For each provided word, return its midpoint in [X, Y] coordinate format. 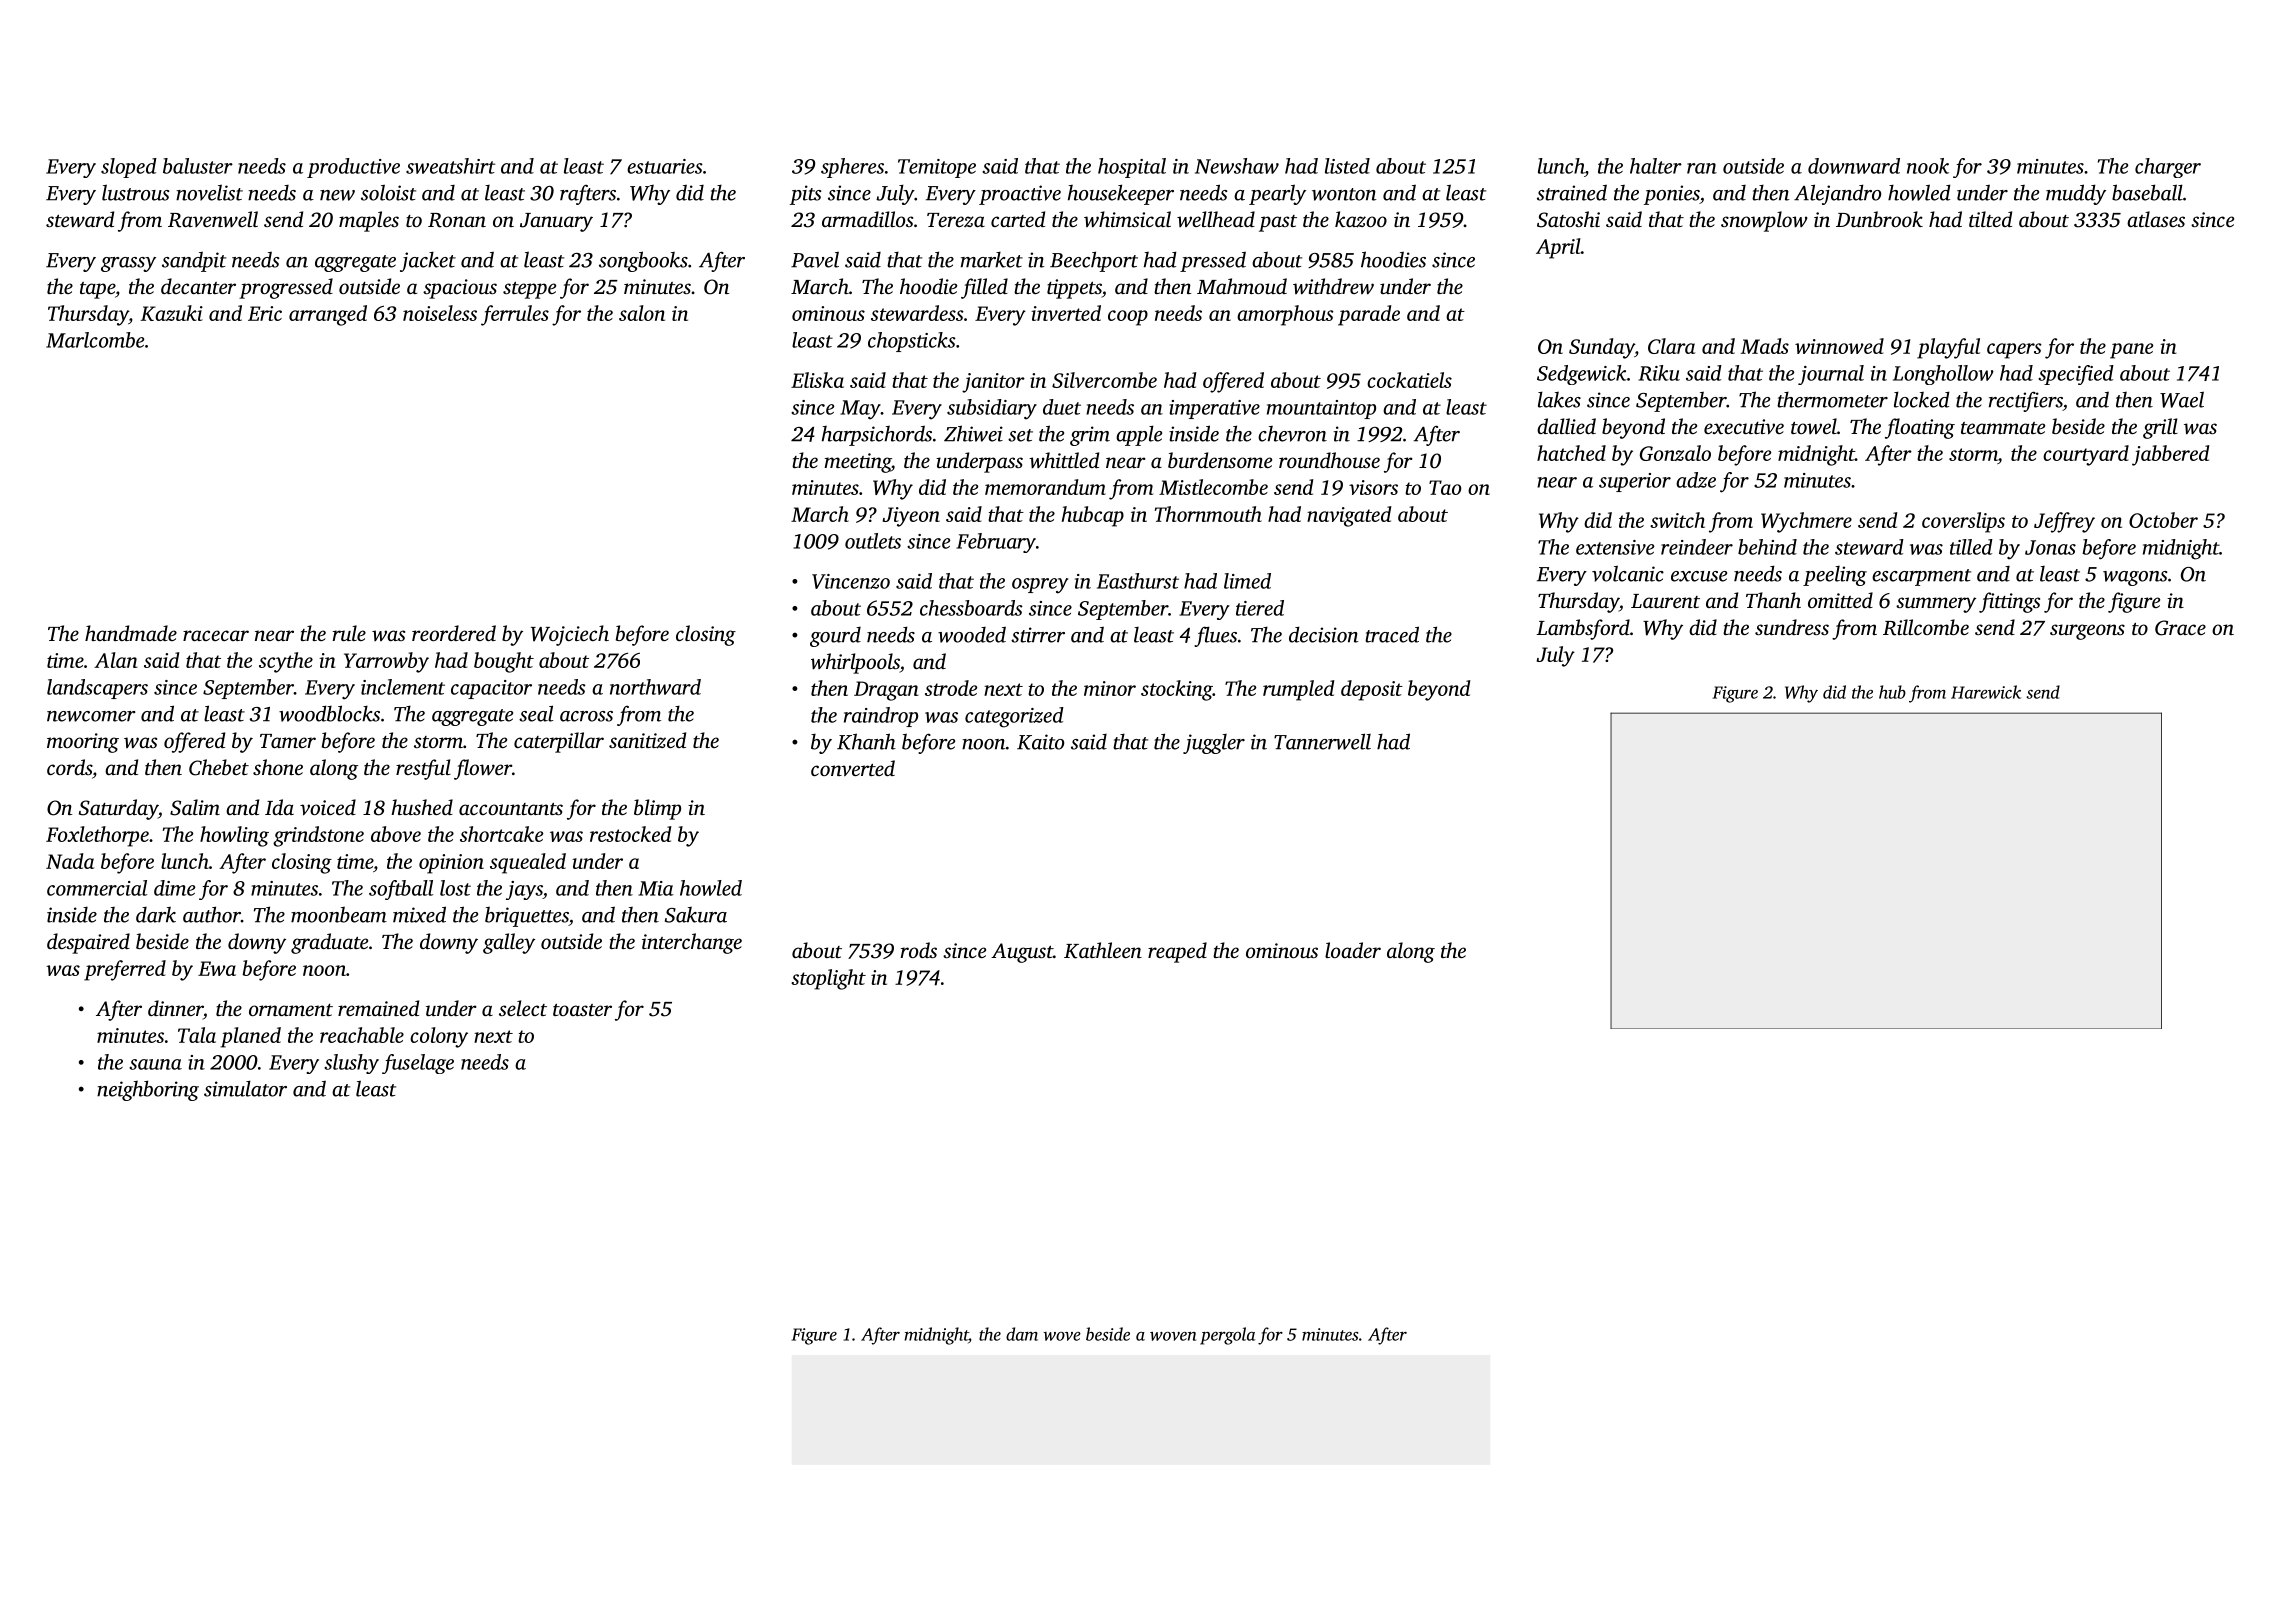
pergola [1227, 1336]
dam [1022, 1334]
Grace [2180, 628]
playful [1948, 348]
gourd [835, 637]
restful [423, 769]
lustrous [135, 192]
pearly [1277, 194]
